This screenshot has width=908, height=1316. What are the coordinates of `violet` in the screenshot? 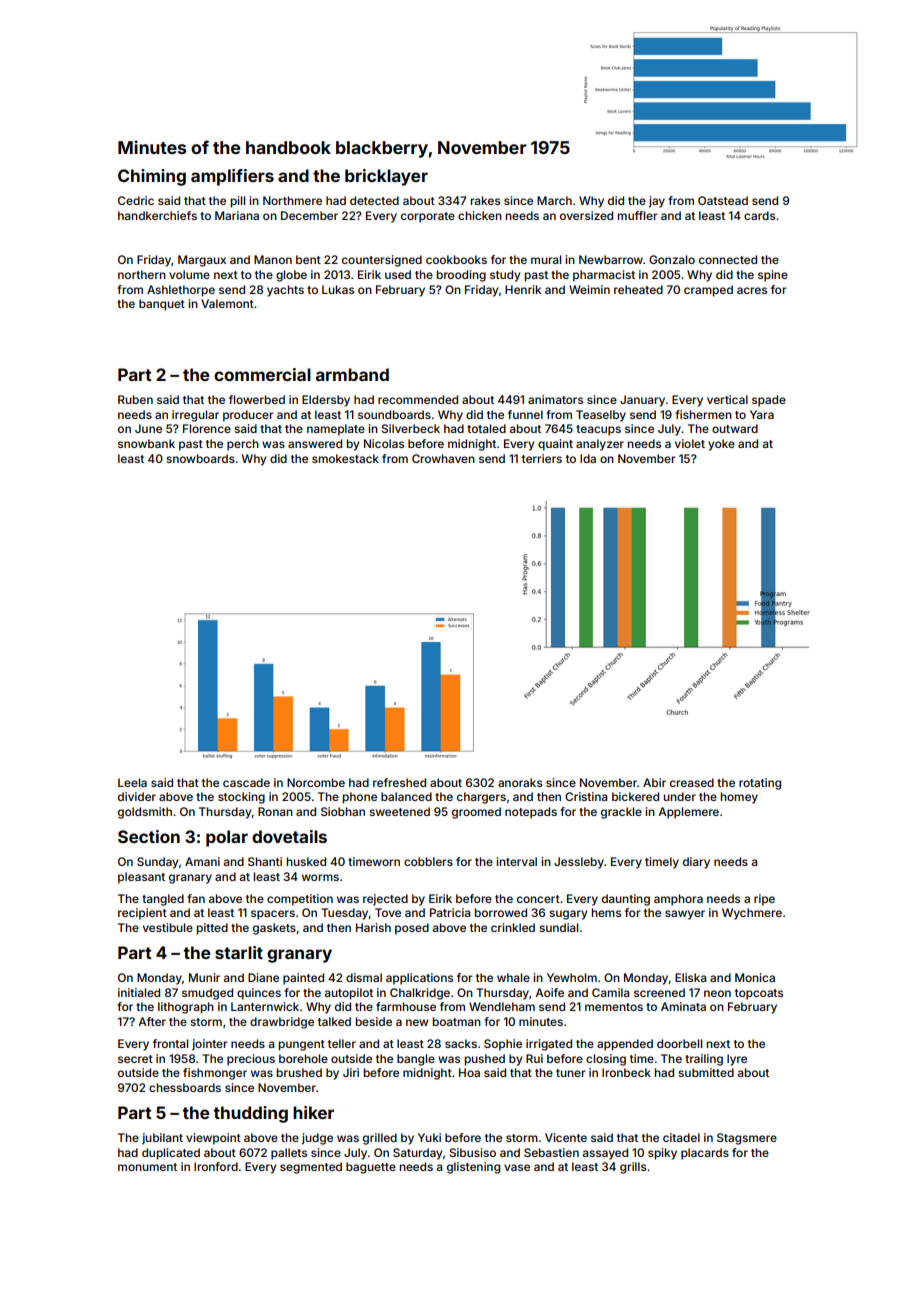 It's located at (690, 443).
